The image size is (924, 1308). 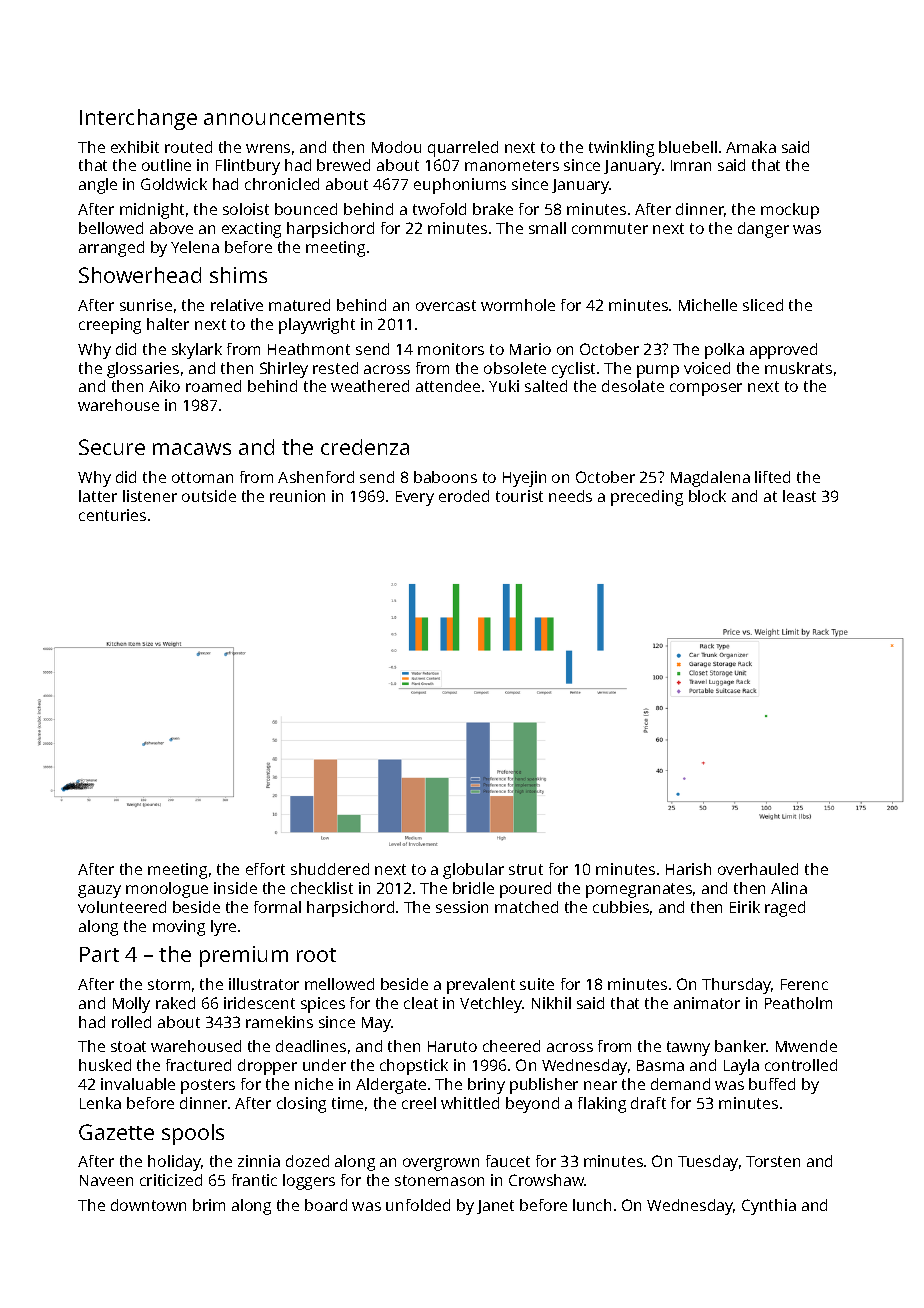 I want to click on Goldwick, so click(x=174, y=184).
